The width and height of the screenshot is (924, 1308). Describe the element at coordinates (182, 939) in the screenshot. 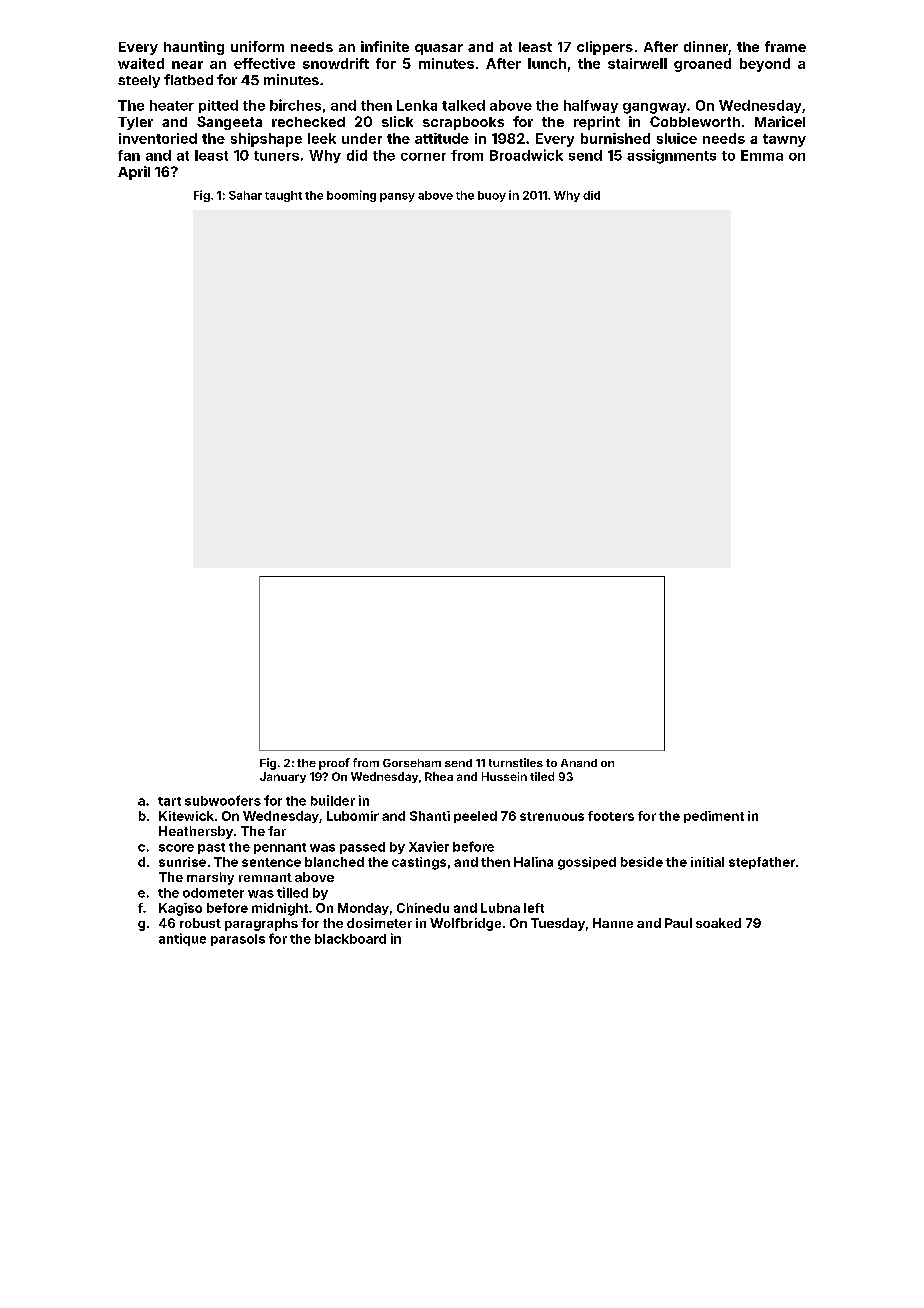

I see `antique` at that location.
